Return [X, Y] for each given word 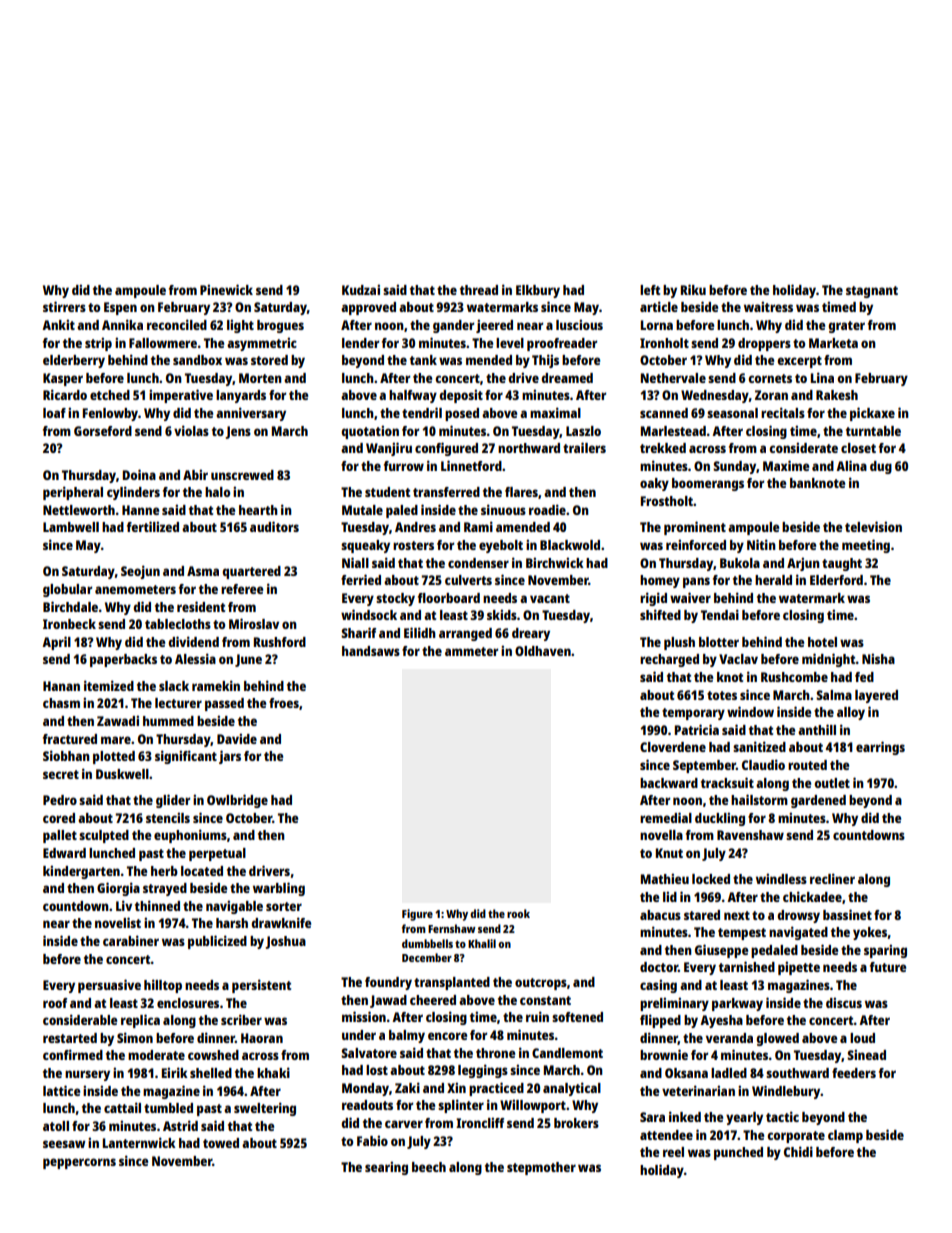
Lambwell [71, 527]
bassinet [847, 914]
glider [173, 801]
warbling [279, 889]
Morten [260, 378]
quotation [370, 432]
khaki [273, 1072]
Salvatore [369, 1053]
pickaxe [872, 414]
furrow [404, 466]
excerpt [799, 362]
